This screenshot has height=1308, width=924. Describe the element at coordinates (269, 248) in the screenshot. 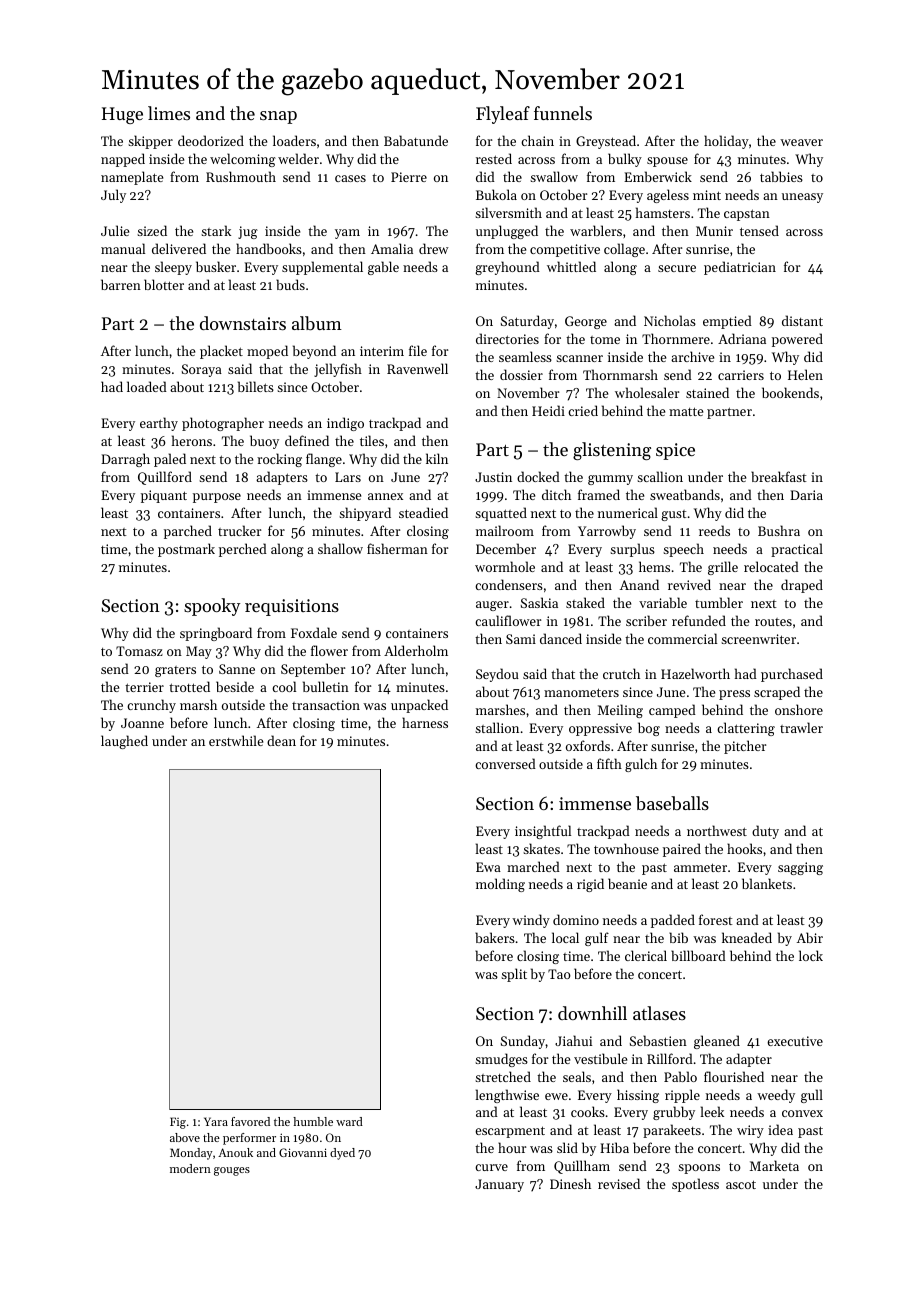

I see `handbooks` at that location.
